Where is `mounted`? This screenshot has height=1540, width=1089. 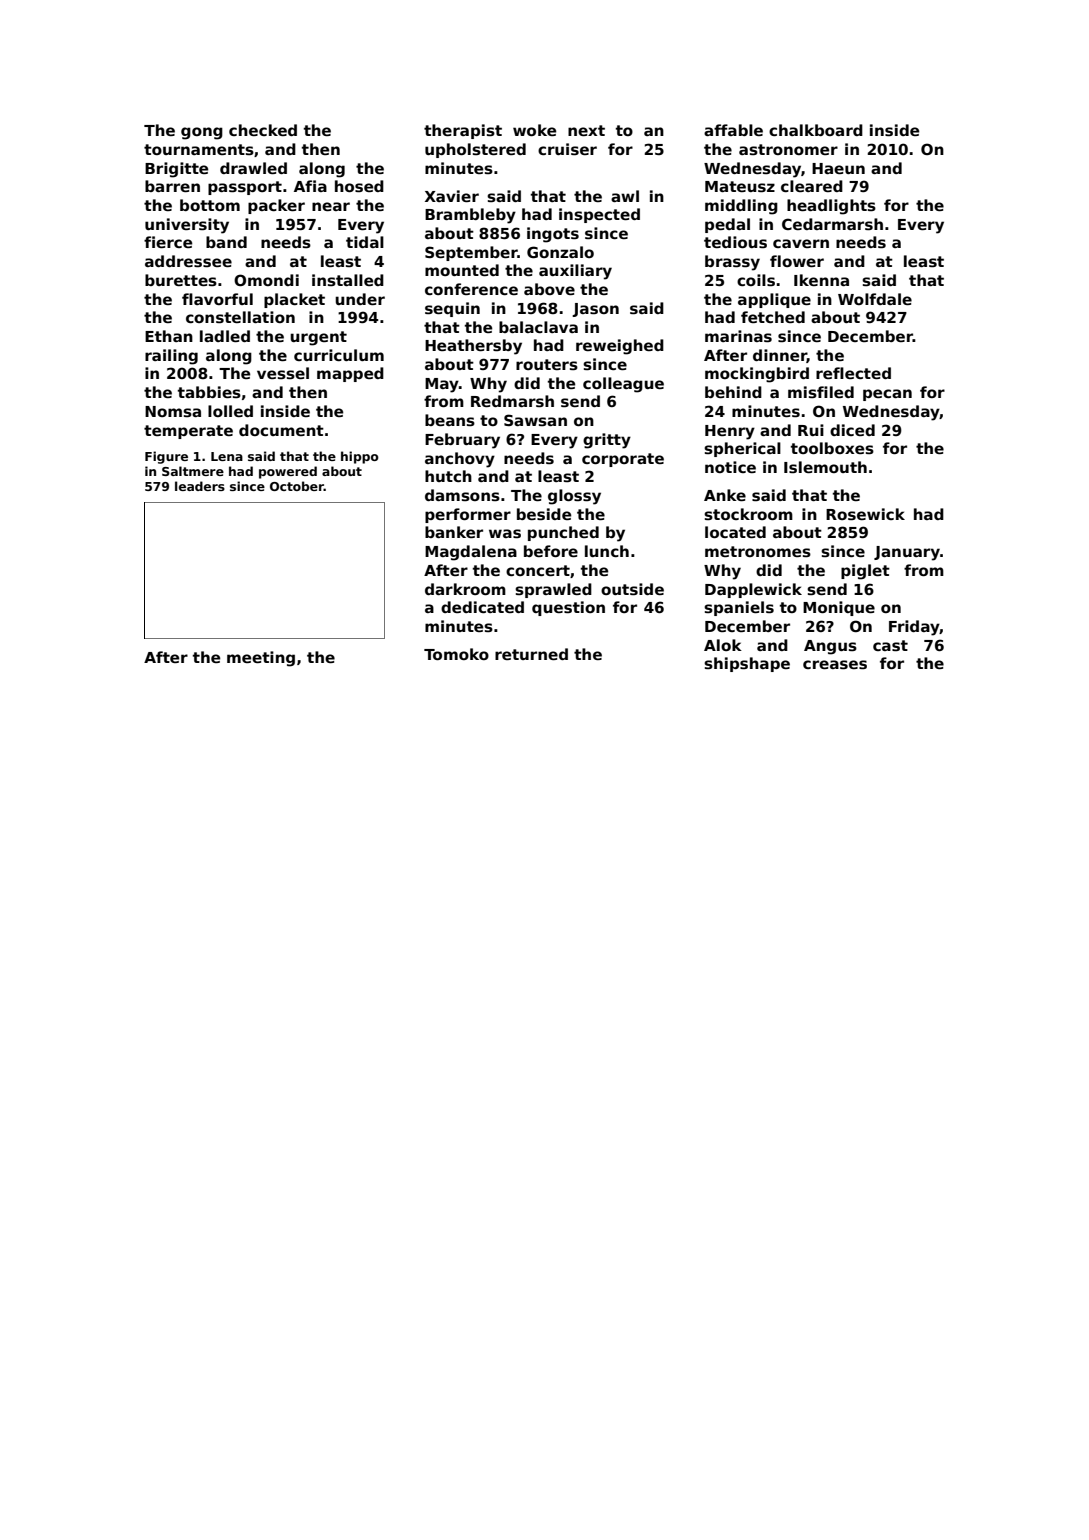
mounted is located at coordinates (462, 270).
